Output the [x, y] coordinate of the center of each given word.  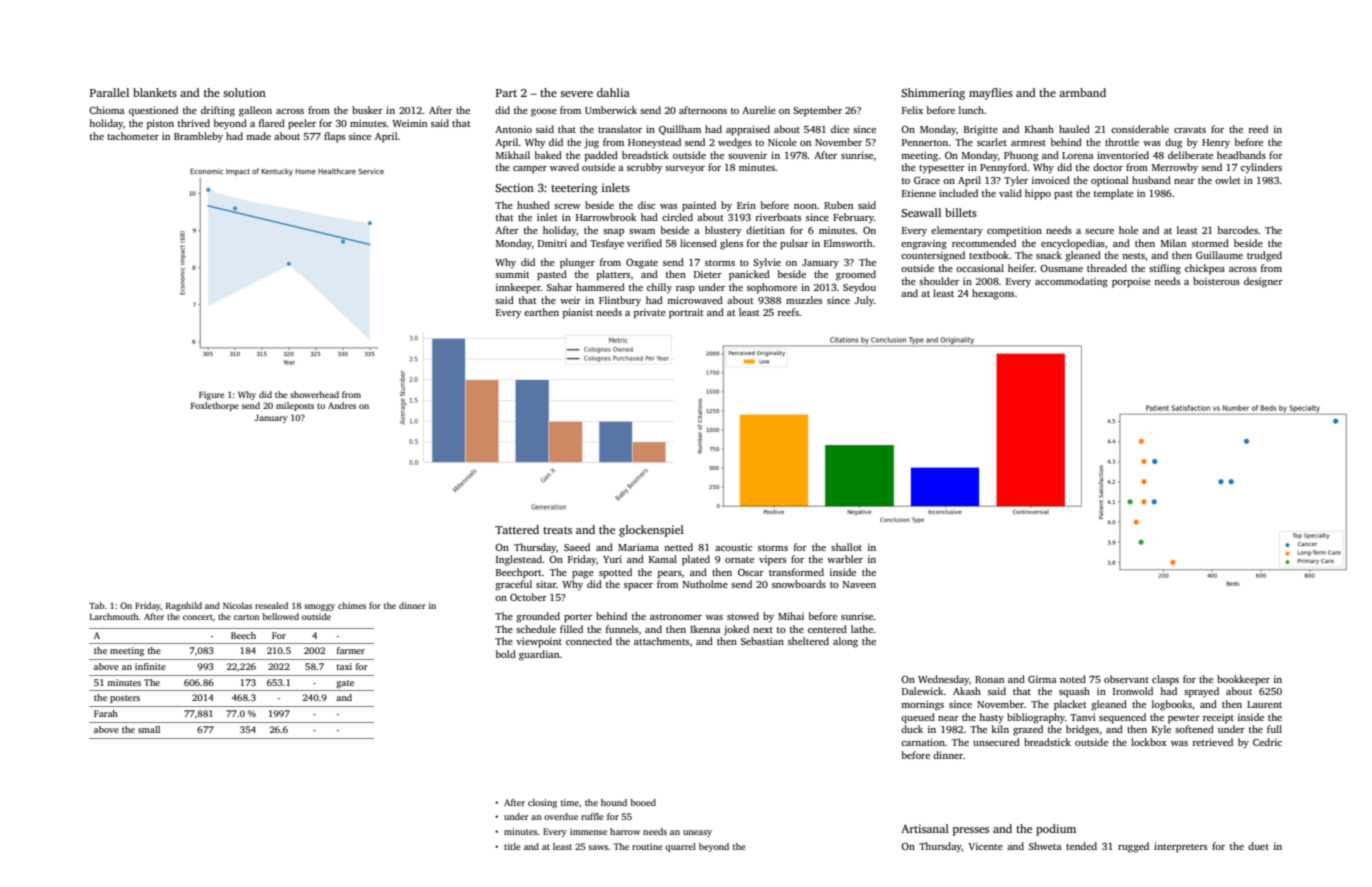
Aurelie [759, 110]
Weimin [409, 123]
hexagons [993, 294]
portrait [686, 313]
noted [1073, 679]
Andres [342, 405]
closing [542, 803]
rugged [1133, 847]
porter [578, 618]
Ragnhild [184, 606]
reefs [788, 312]
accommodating [1071, 282]
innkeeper [518, 288]
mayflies [991, 94]
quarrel [680, 847]
